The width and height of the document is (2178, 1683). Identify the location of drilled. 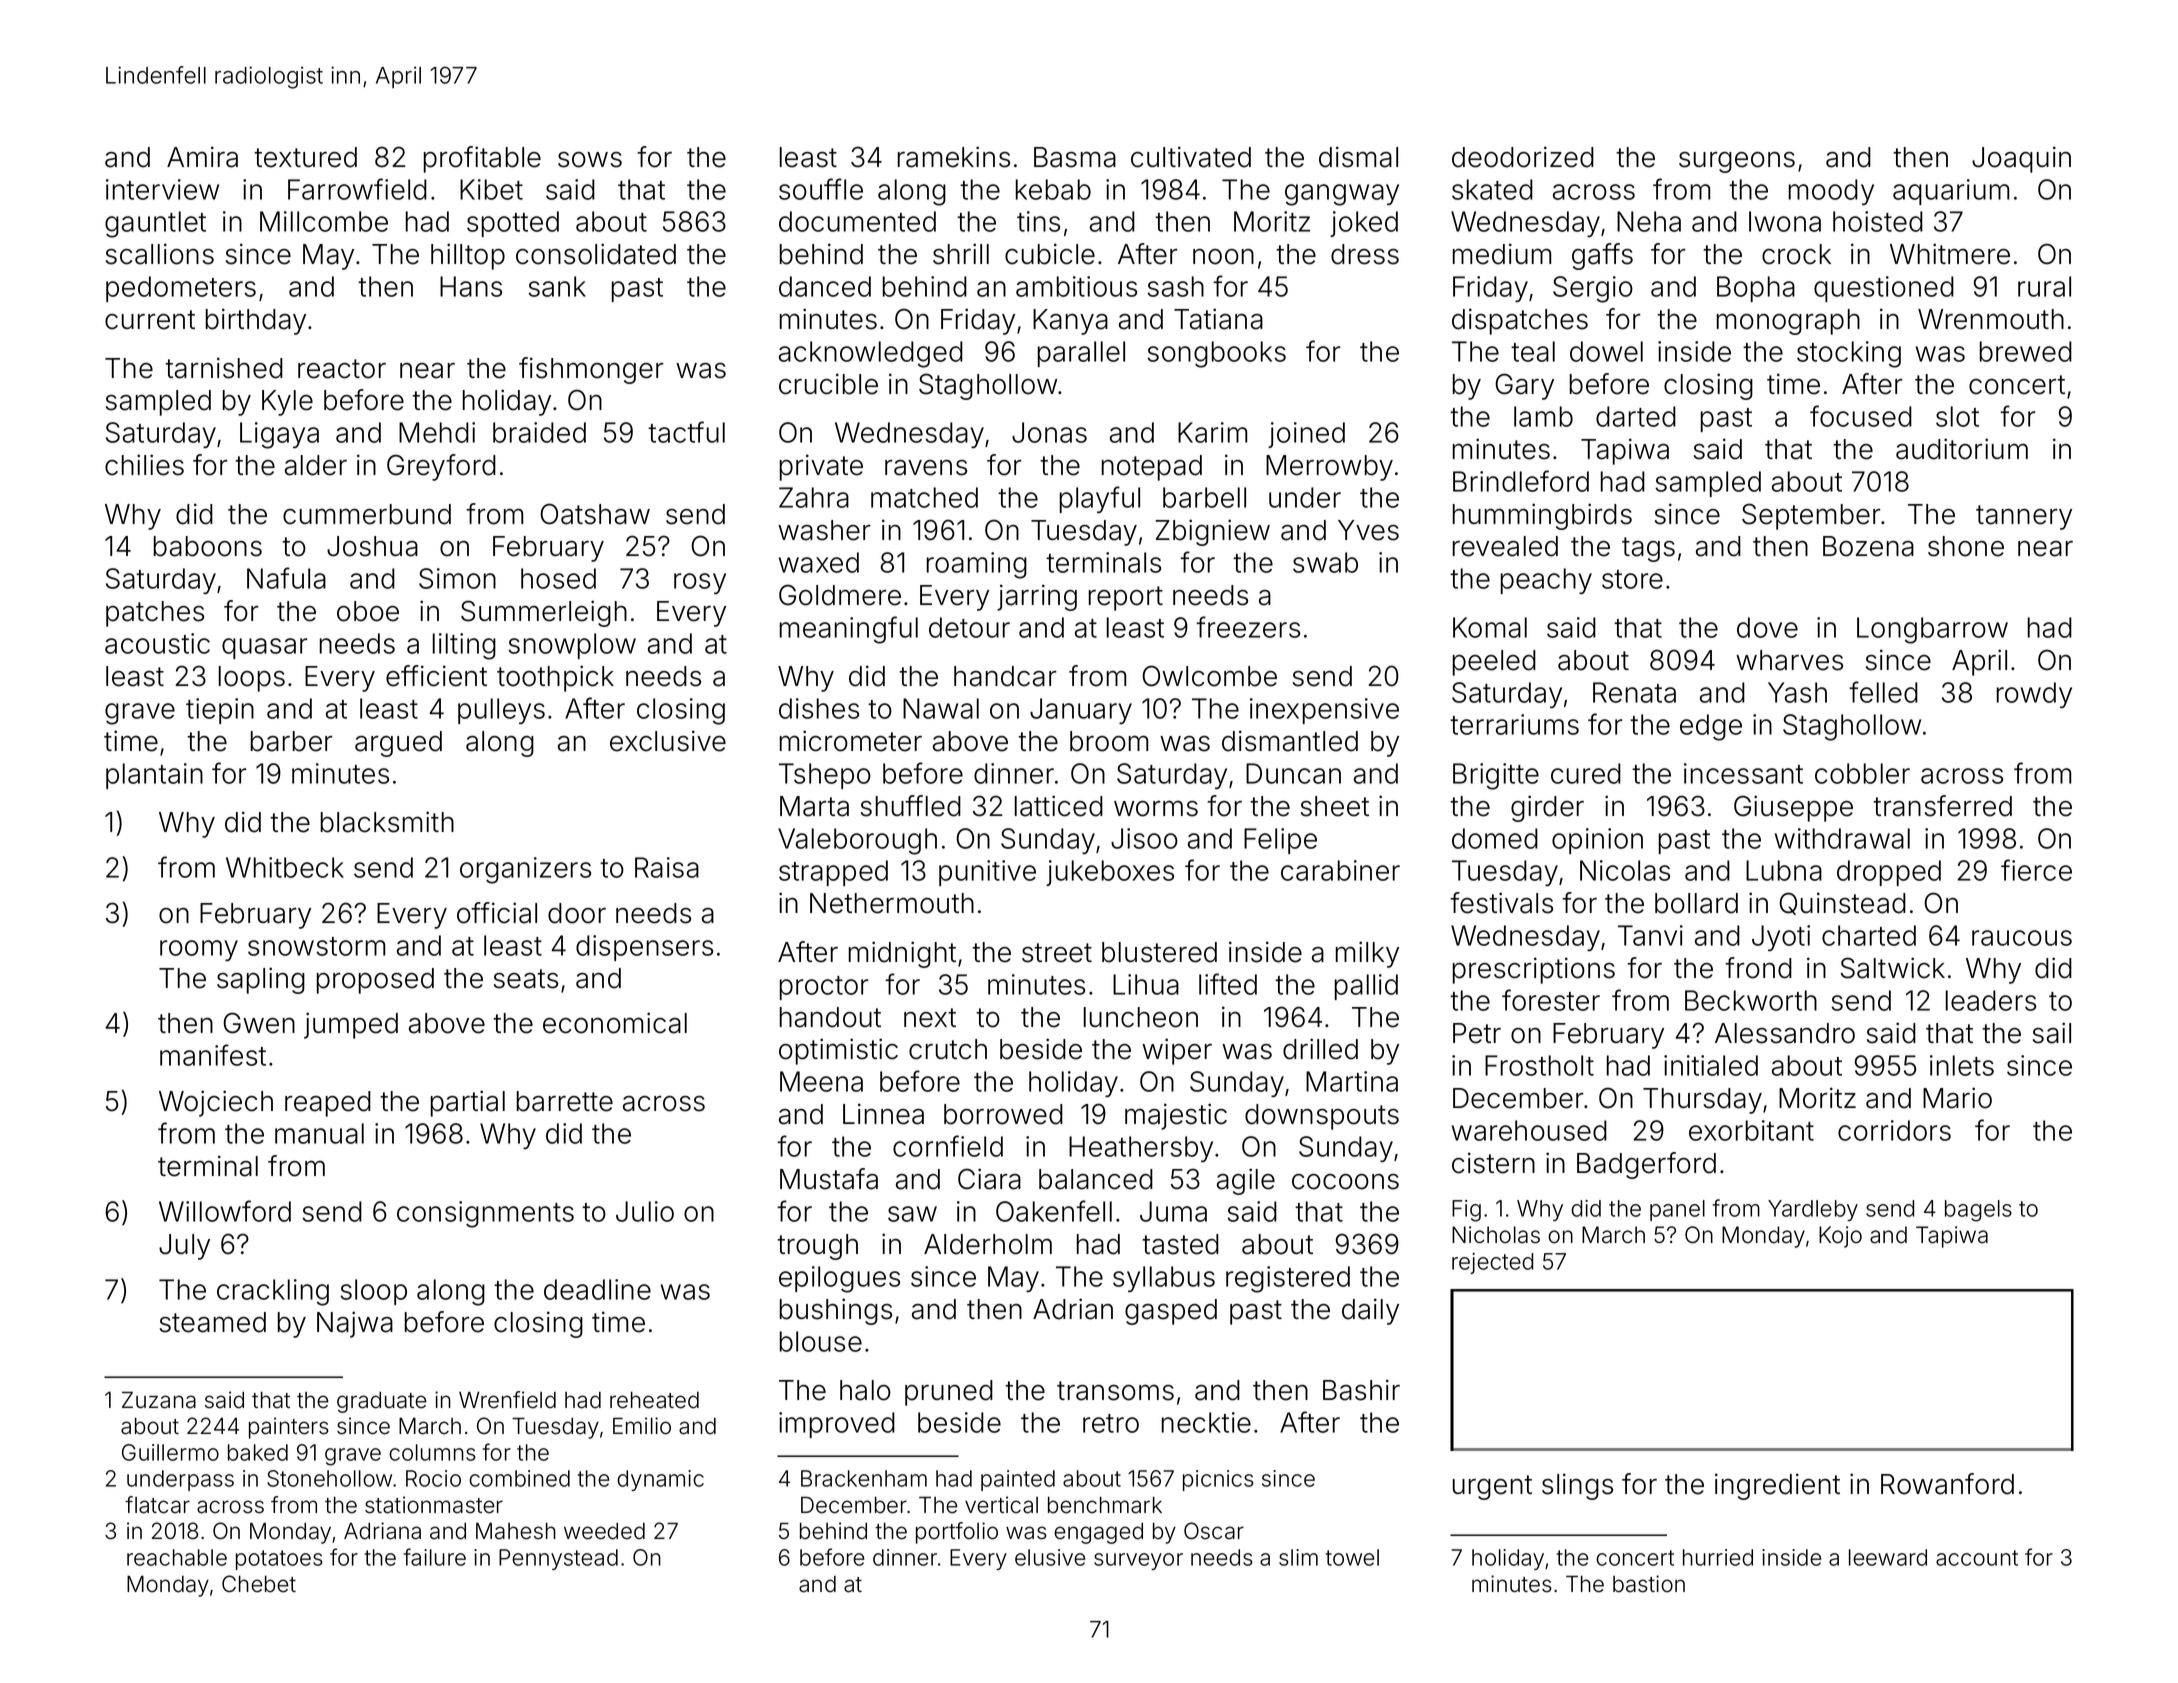
(1320, 1049).
